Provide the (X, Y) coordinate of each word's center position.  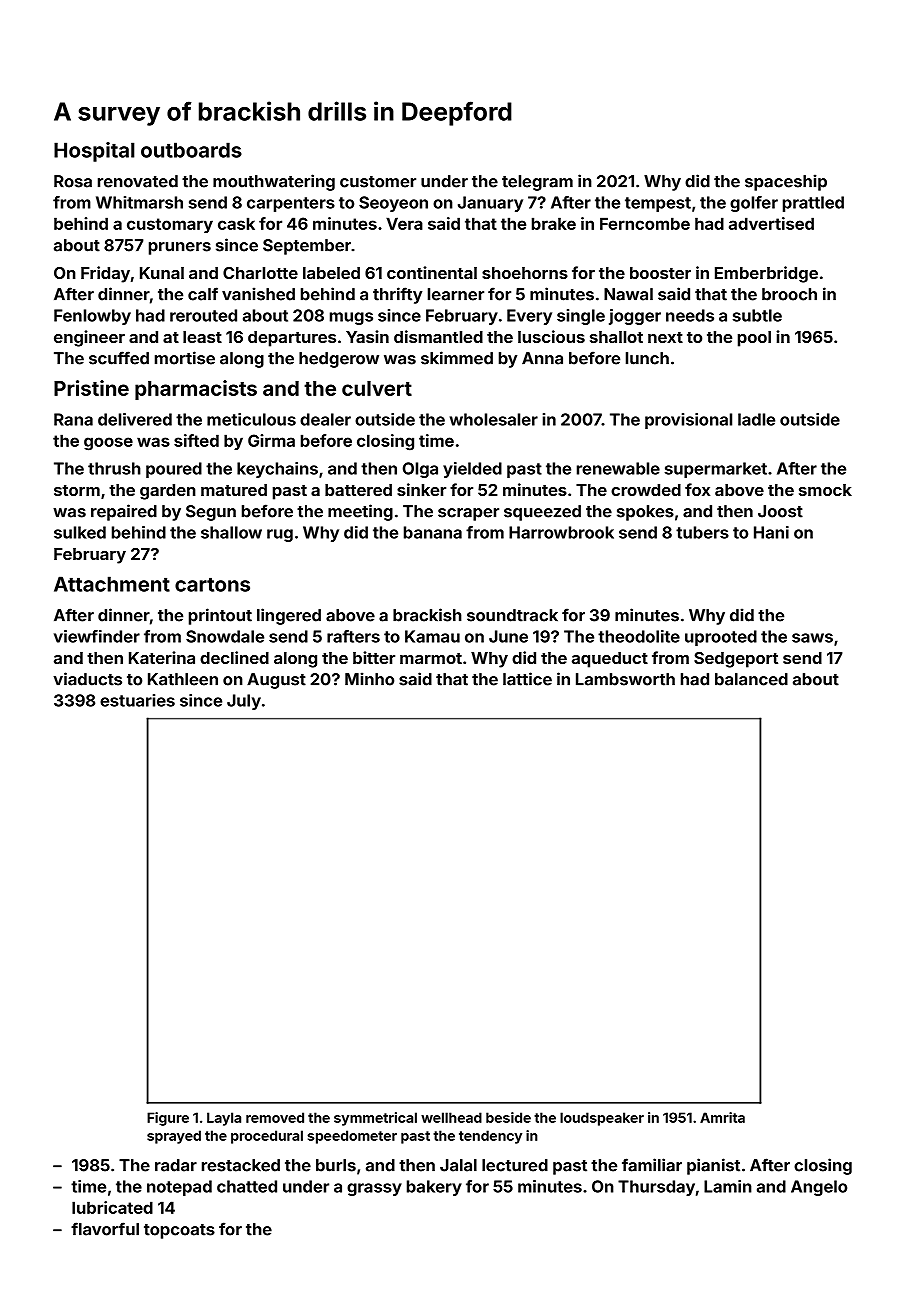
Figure (168, 1119)
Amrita (722, 1117)
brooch (789, 294)
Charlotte (260, 273)
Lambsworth (625, 679)
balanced (751, 679)
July (244, 702)
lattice (527, 679)
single (581, 317)
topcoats (179, 1231)
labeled (331, 273)
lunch (647, 358)
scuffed (119, 358)
